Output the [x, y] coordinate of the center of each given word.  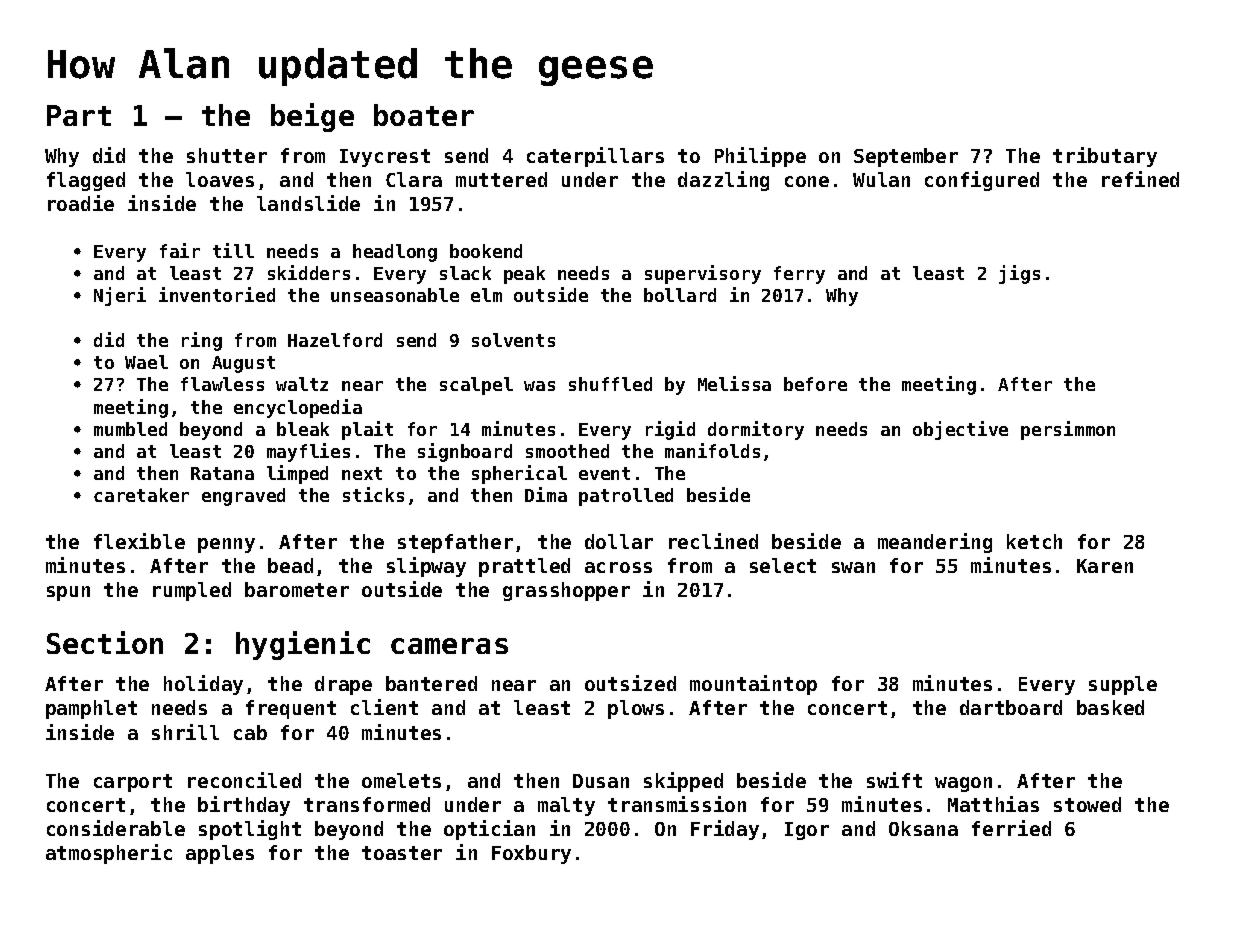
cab [250, 732]
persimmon [1068, 430]
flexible [139, 541]
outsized [630, 683]
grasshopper [566, 591]
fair [180, 250]
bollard [680, 295]
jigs [1019, 274]
